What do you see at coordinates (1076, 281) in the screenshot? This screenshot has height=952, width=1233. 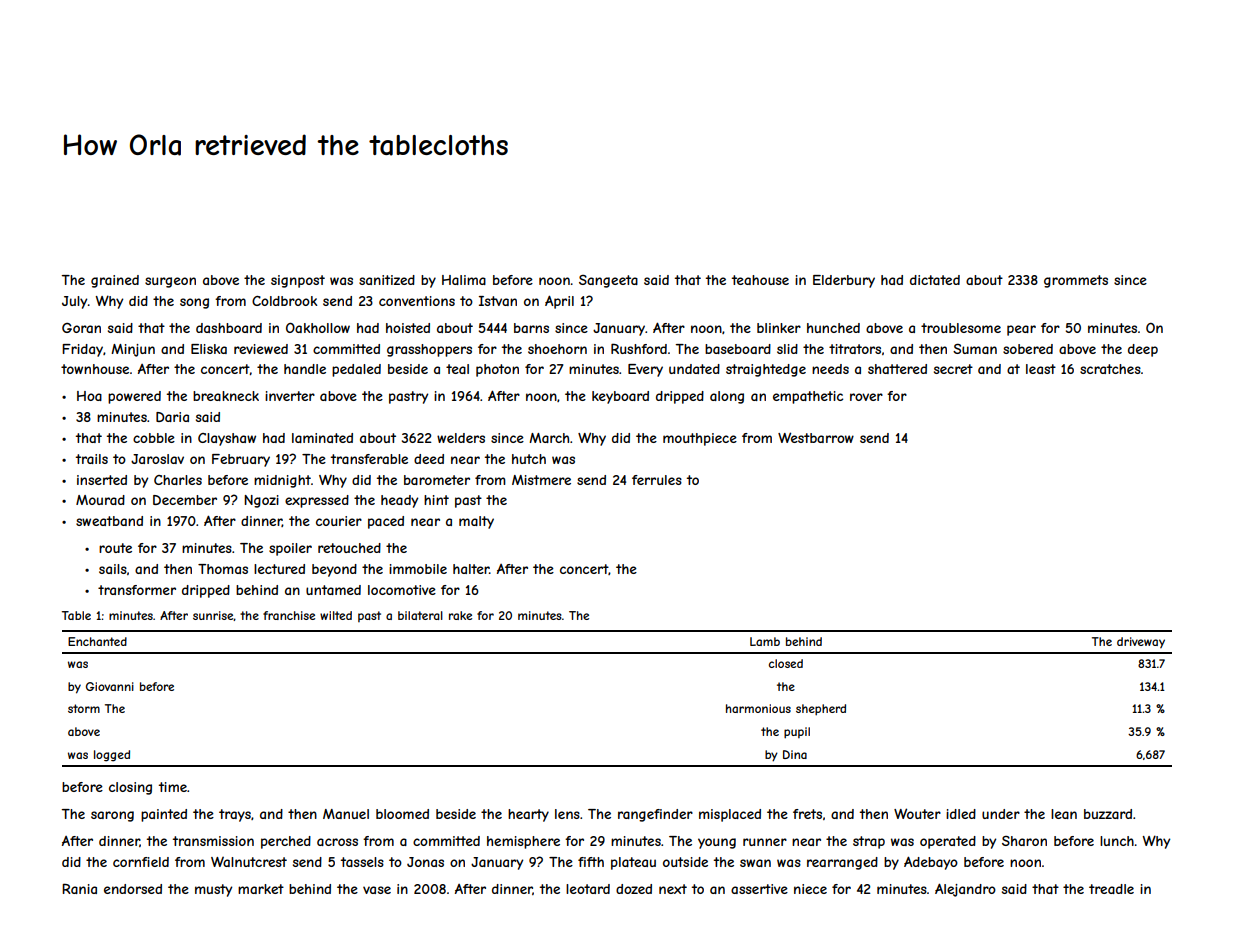 I see `grommets` at bounding box center [1076, 281].
